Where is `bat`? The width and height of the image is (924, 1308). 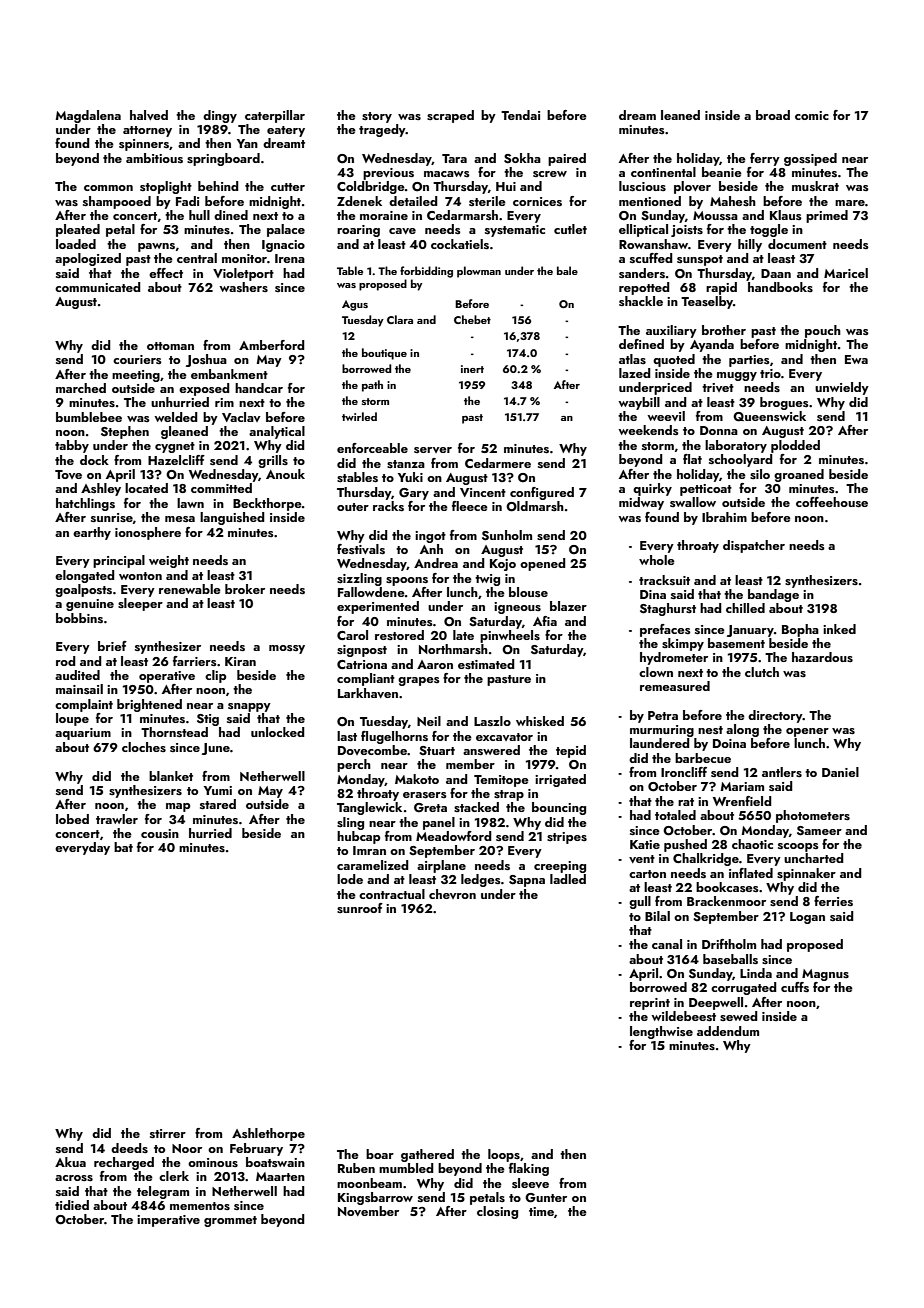 bat is located at coordinates (123, 847).
